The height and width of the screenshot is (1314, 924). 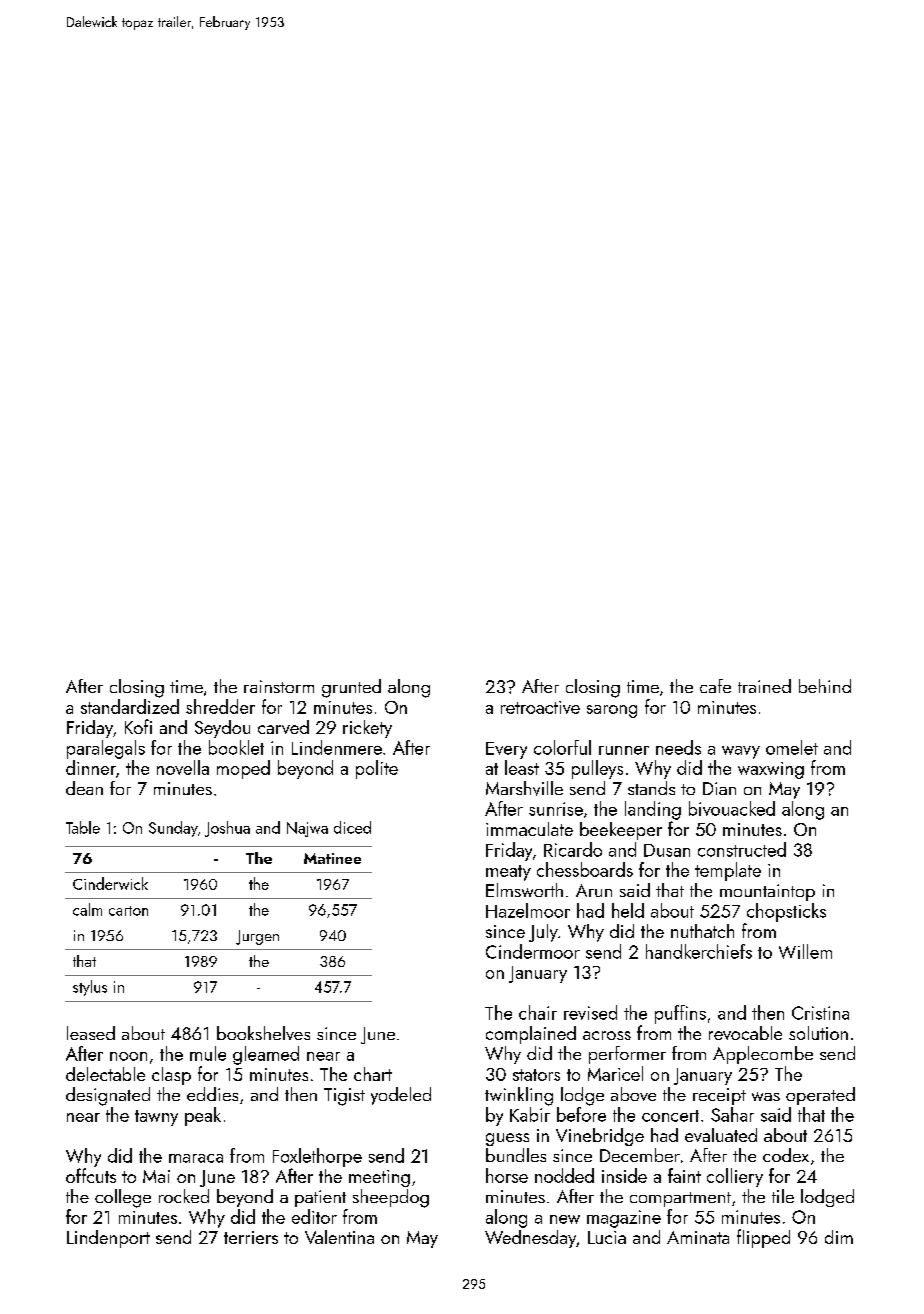 I want to click on twinkling, so click(x=519, y=1096).
